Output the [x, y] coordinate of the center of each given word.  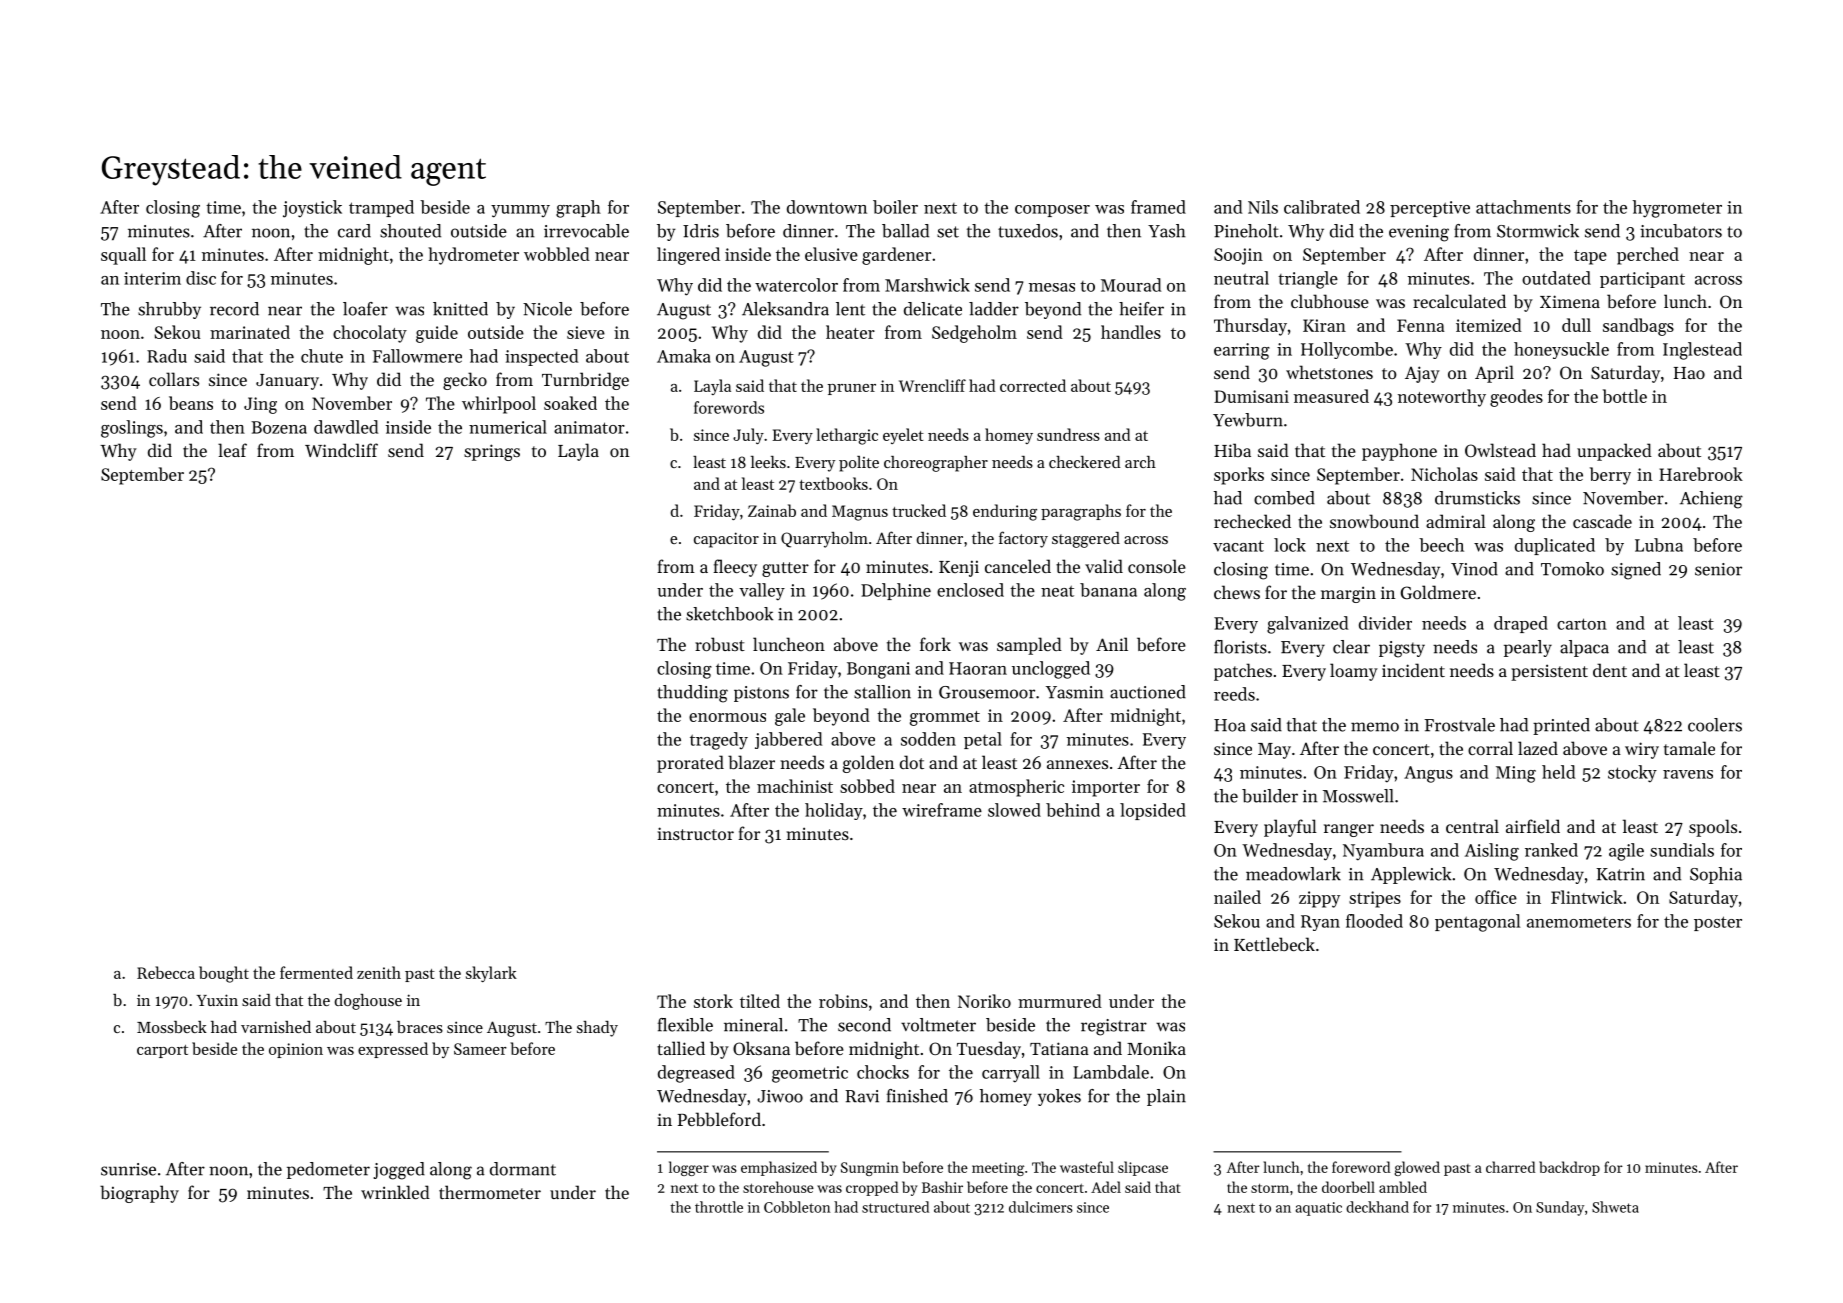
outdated [1556, 278]
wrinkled [395, 1192]
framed [1158, 207]
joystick [312, 209]
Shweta [1615, 1207]
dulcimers [1041, 1207]
